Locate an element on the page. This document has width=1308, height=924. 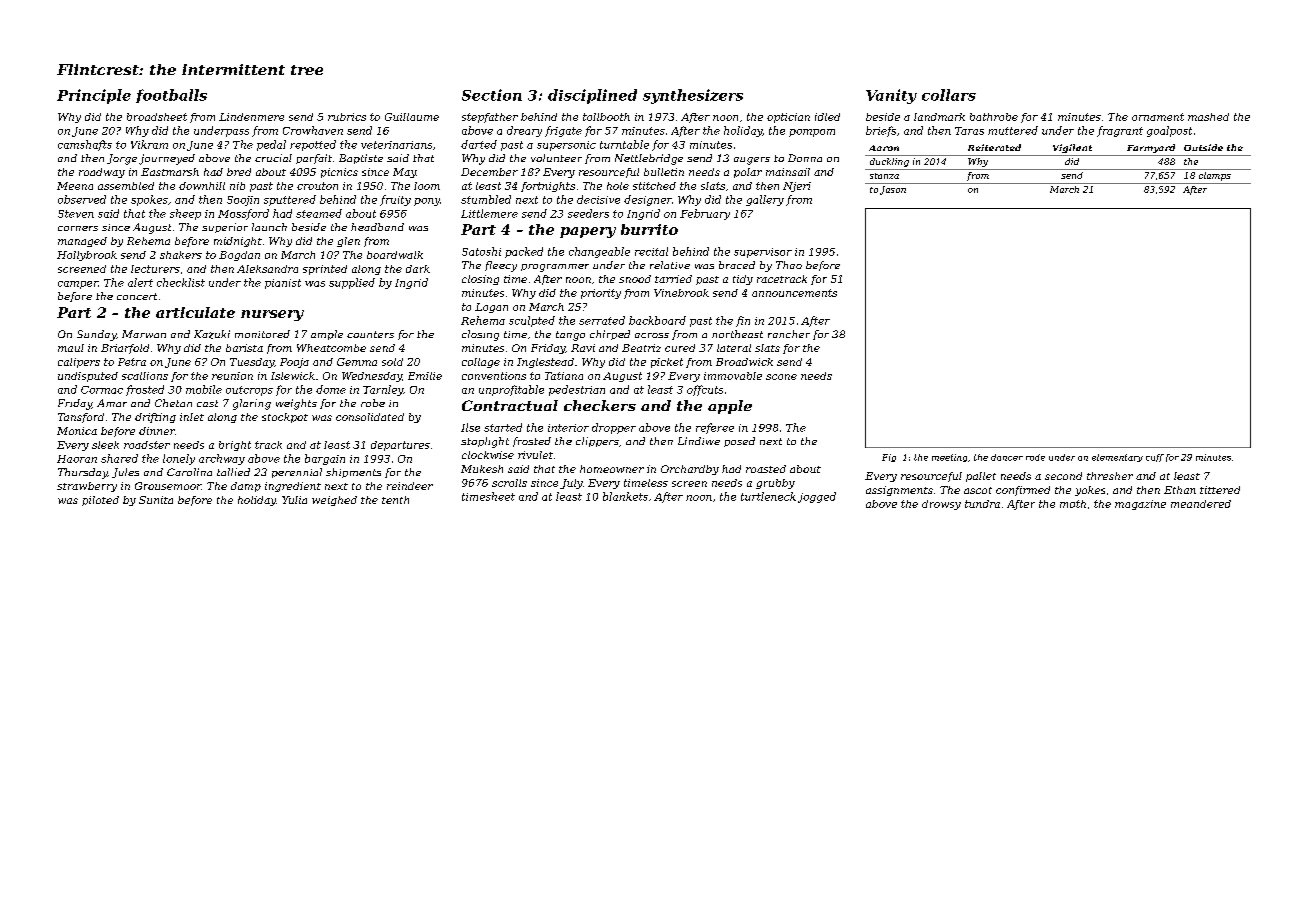
calipers is located at coordinates (79, 363).
